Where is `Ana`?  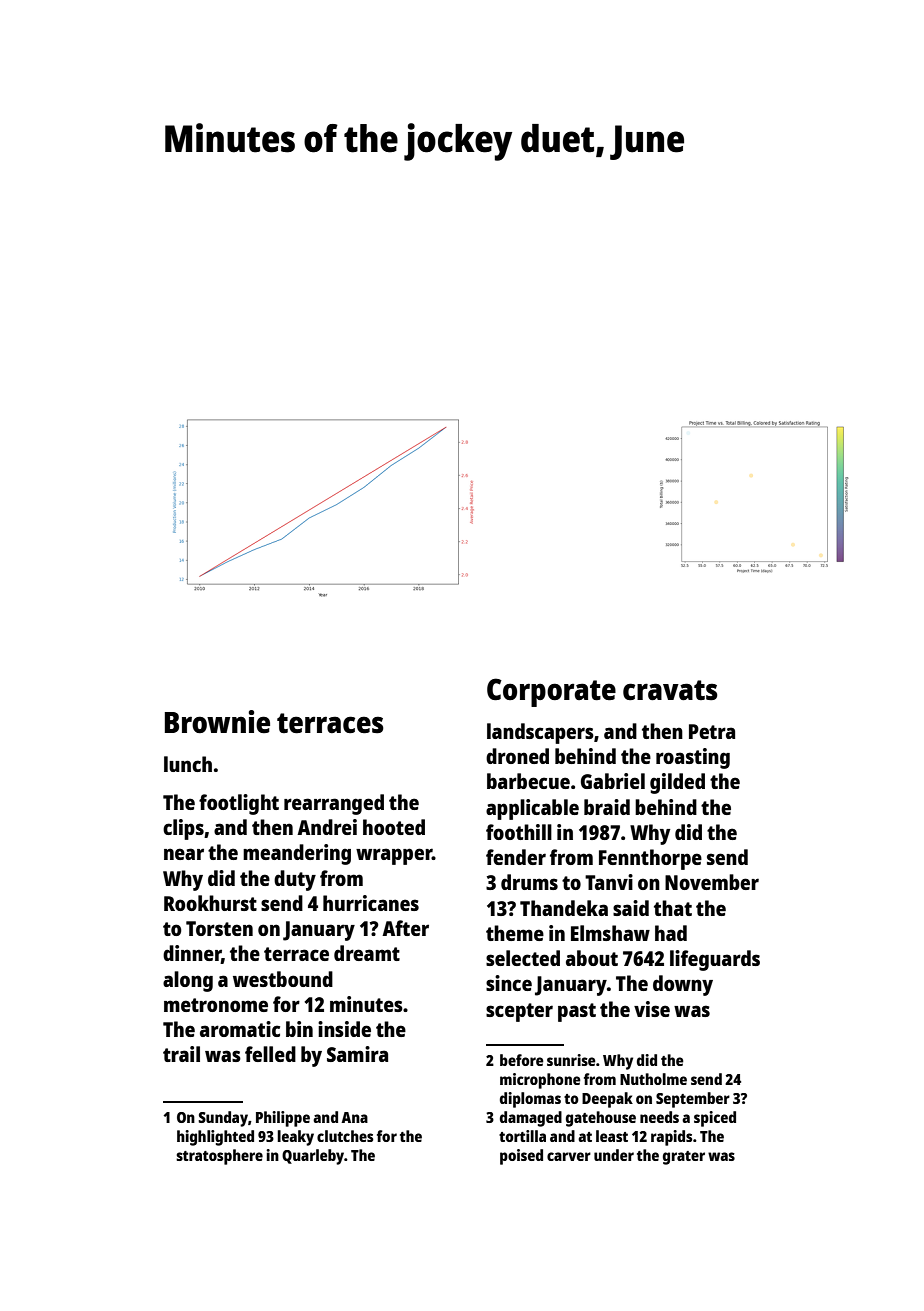 Ana is located at coordinates (354, 1117).
